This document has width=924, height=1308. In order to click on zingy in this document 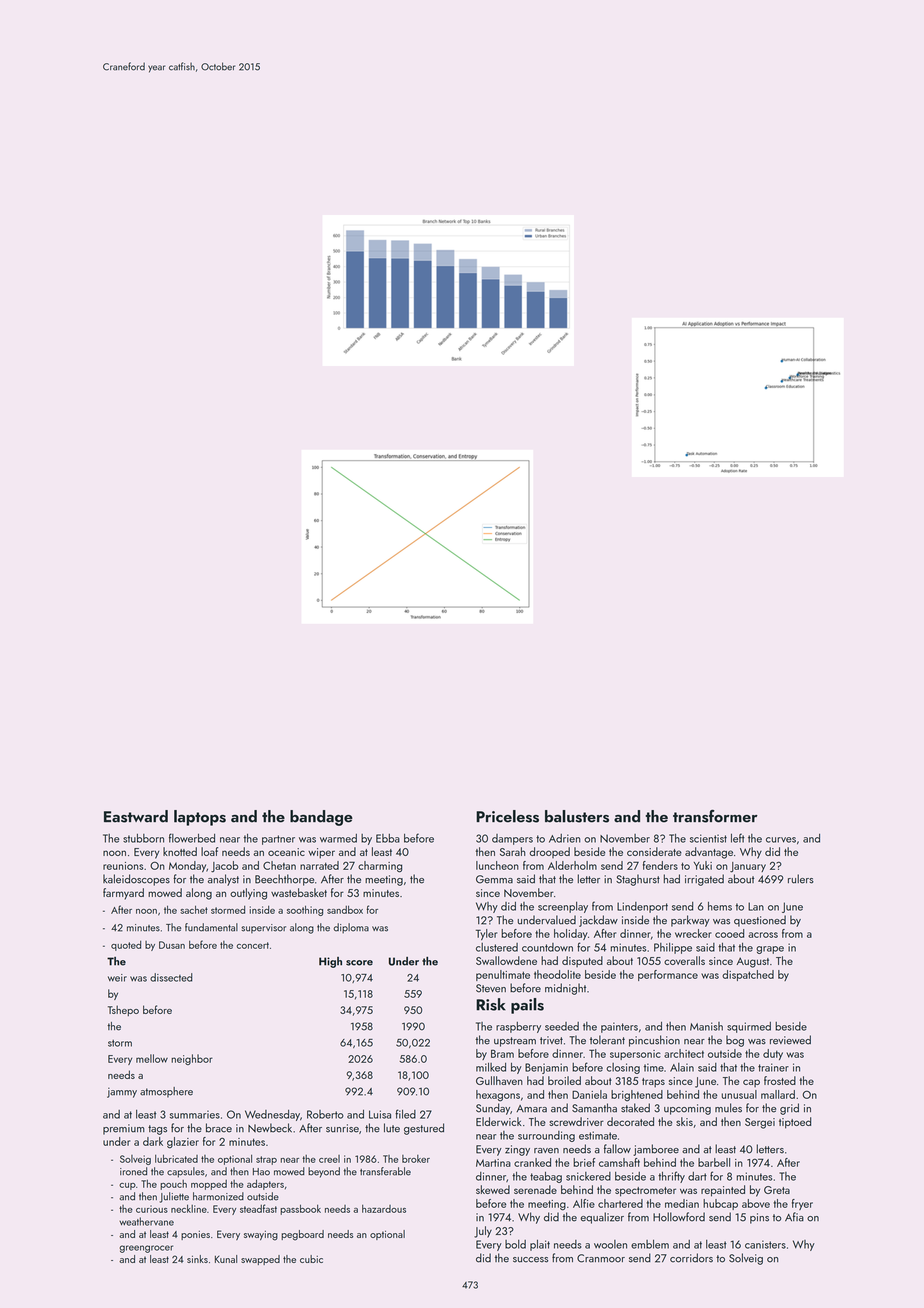, I will do `click(517, 1150)`.
